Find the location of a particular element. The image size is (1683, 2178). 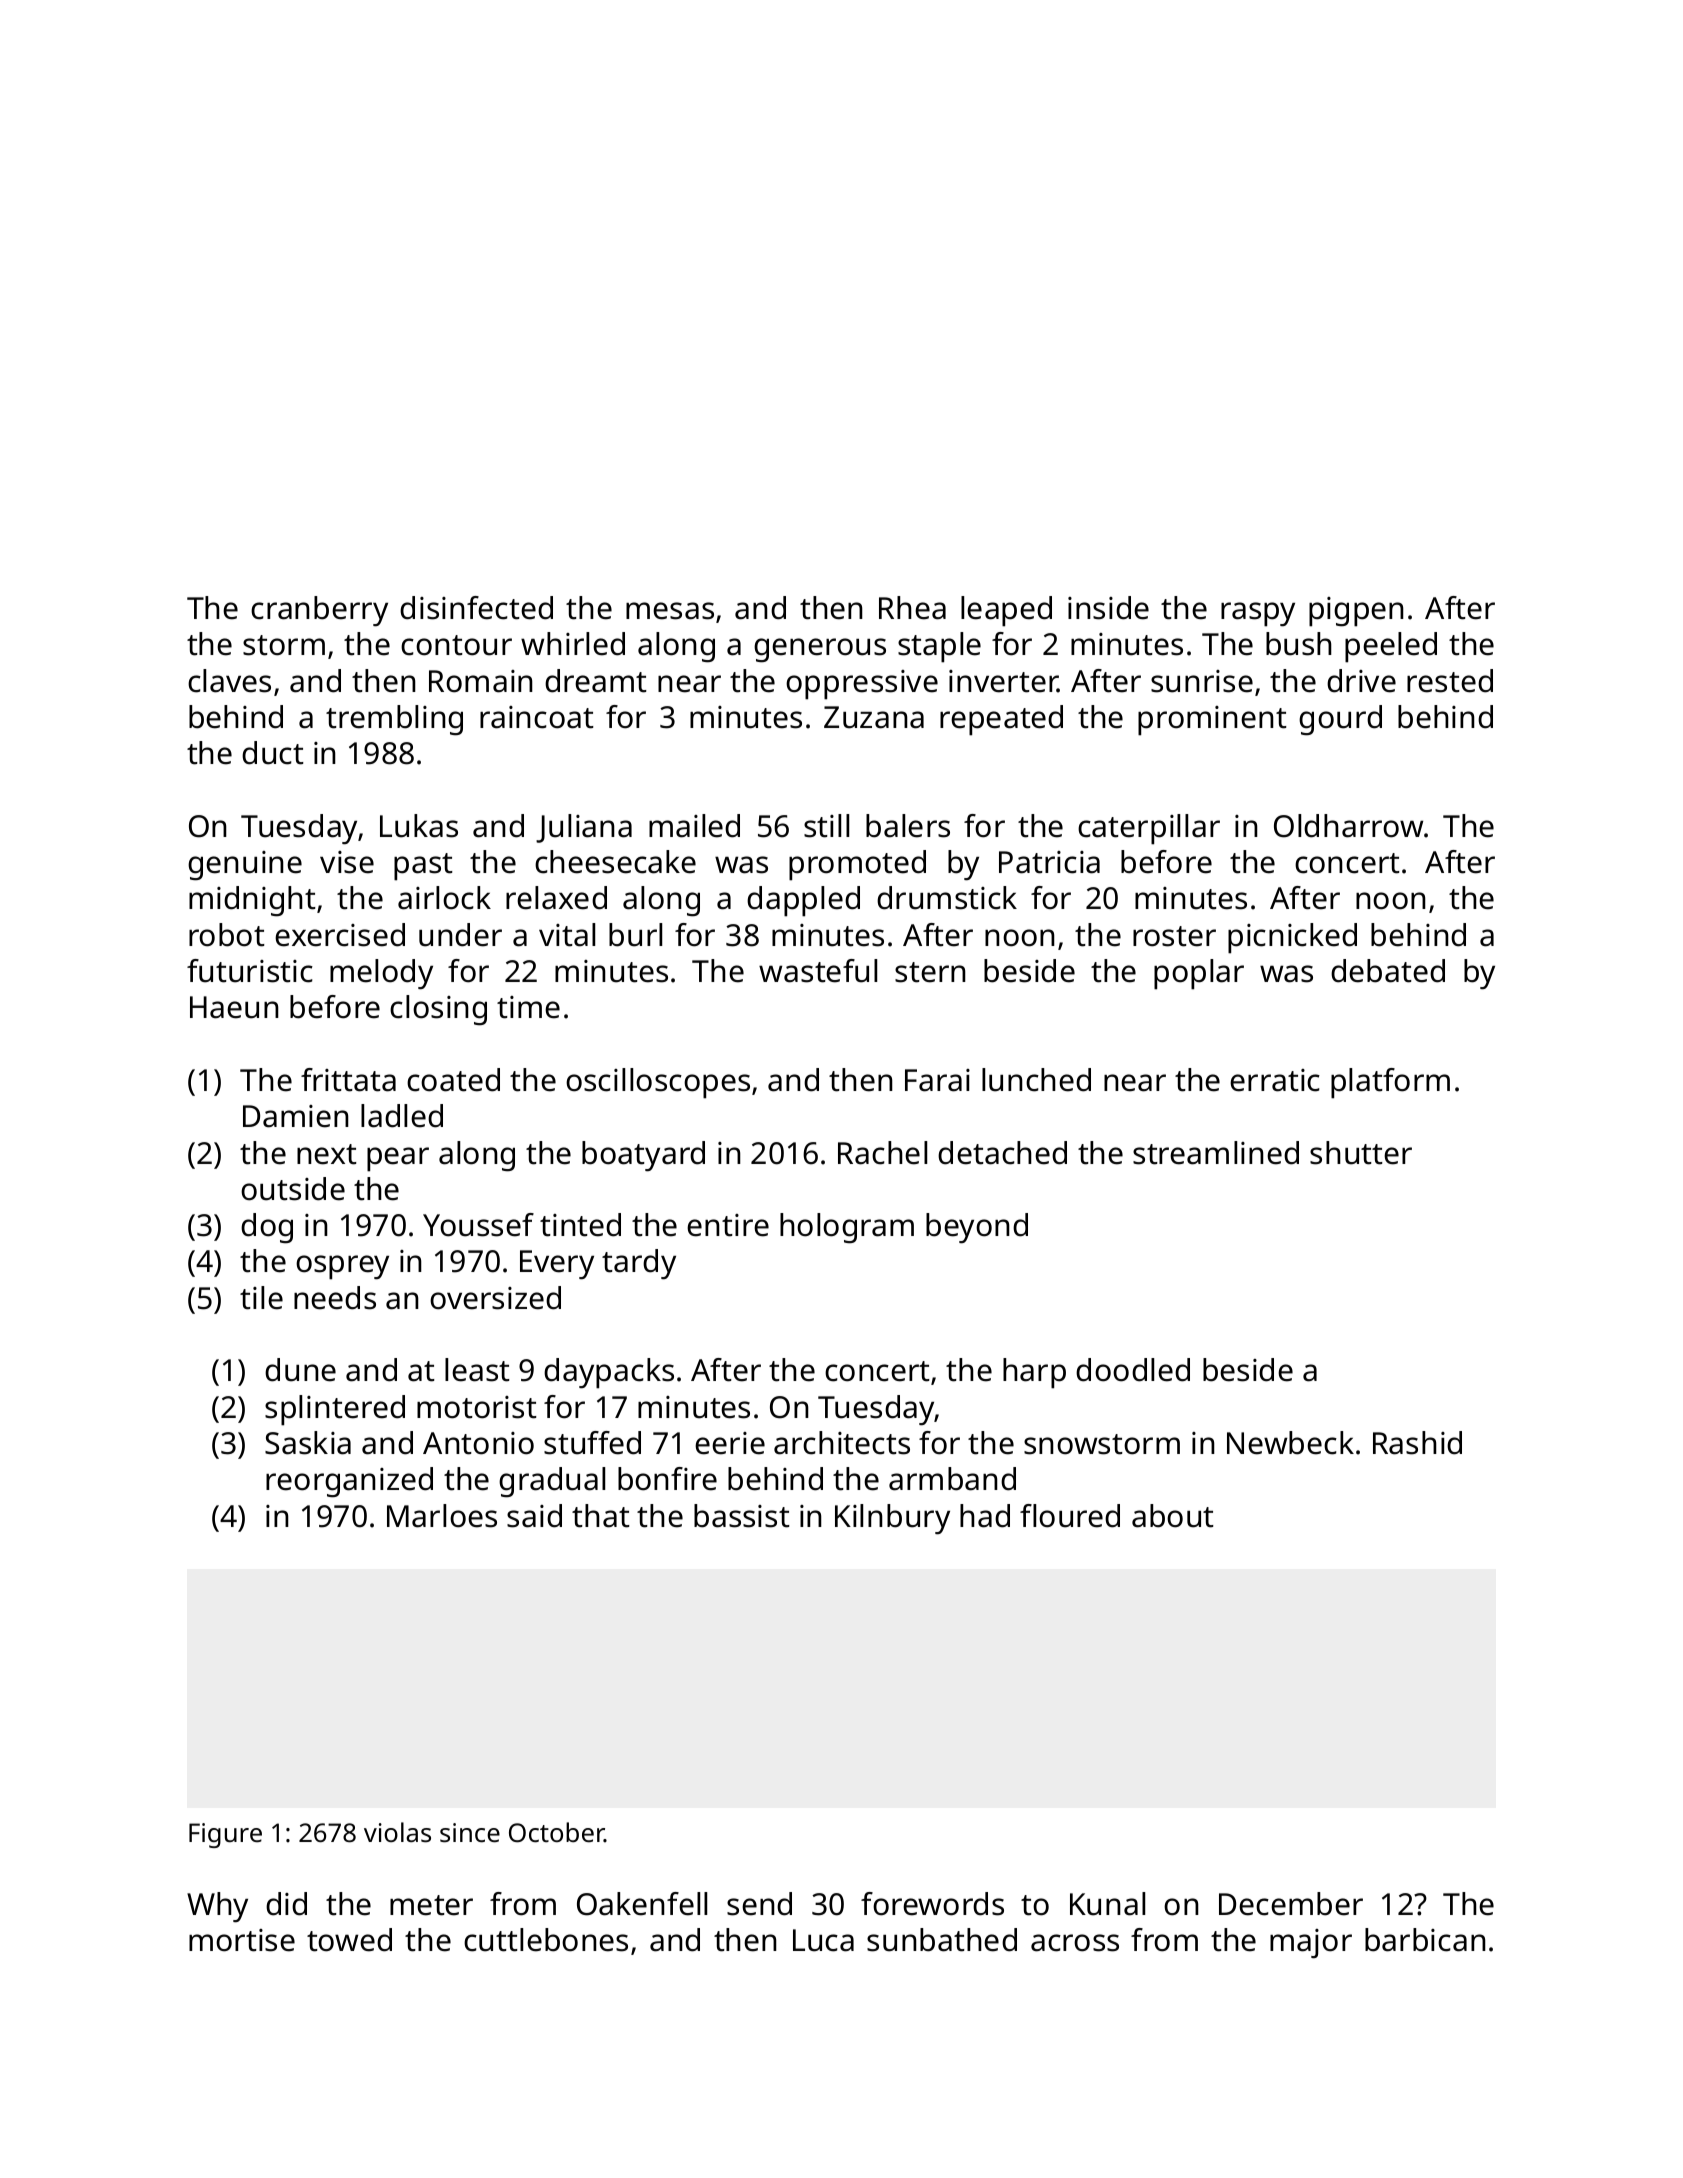

shutter is located at coordinates (1361, 1153).
